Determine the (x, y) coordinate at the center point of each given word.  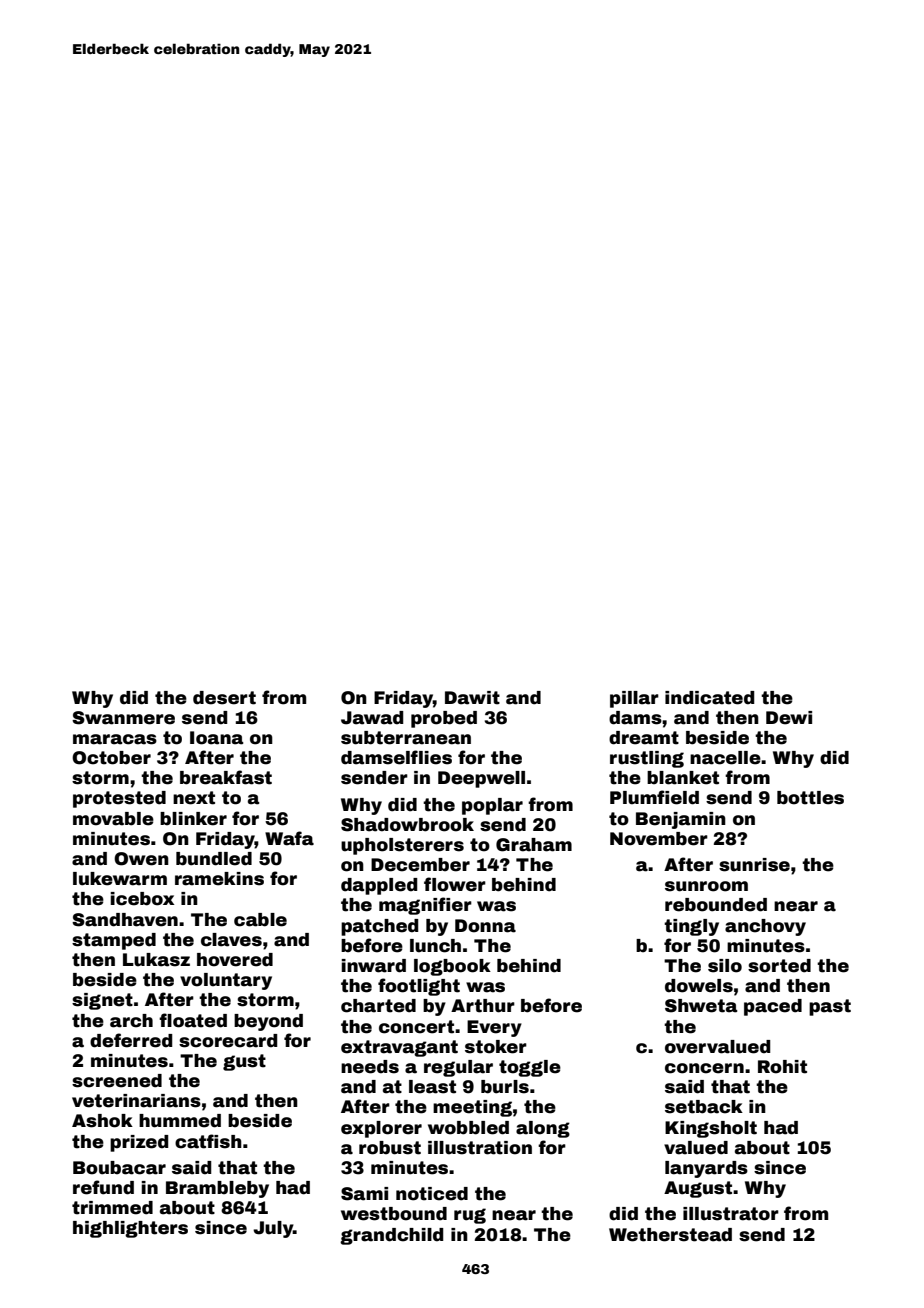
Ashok (102, 1121)
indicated (709, 698)
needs (370, 1067)
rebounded (716, 905)
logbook (452, 967)
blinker (193, 819)
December (420, 865)
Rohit (782, 1067)
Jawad (372, 718)
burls (505, 1087)
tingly (691, 927)
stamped (114, 941)
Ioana (216, 738)
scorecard (228, 1041)
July (273, 1229)
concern (704, 1068)
